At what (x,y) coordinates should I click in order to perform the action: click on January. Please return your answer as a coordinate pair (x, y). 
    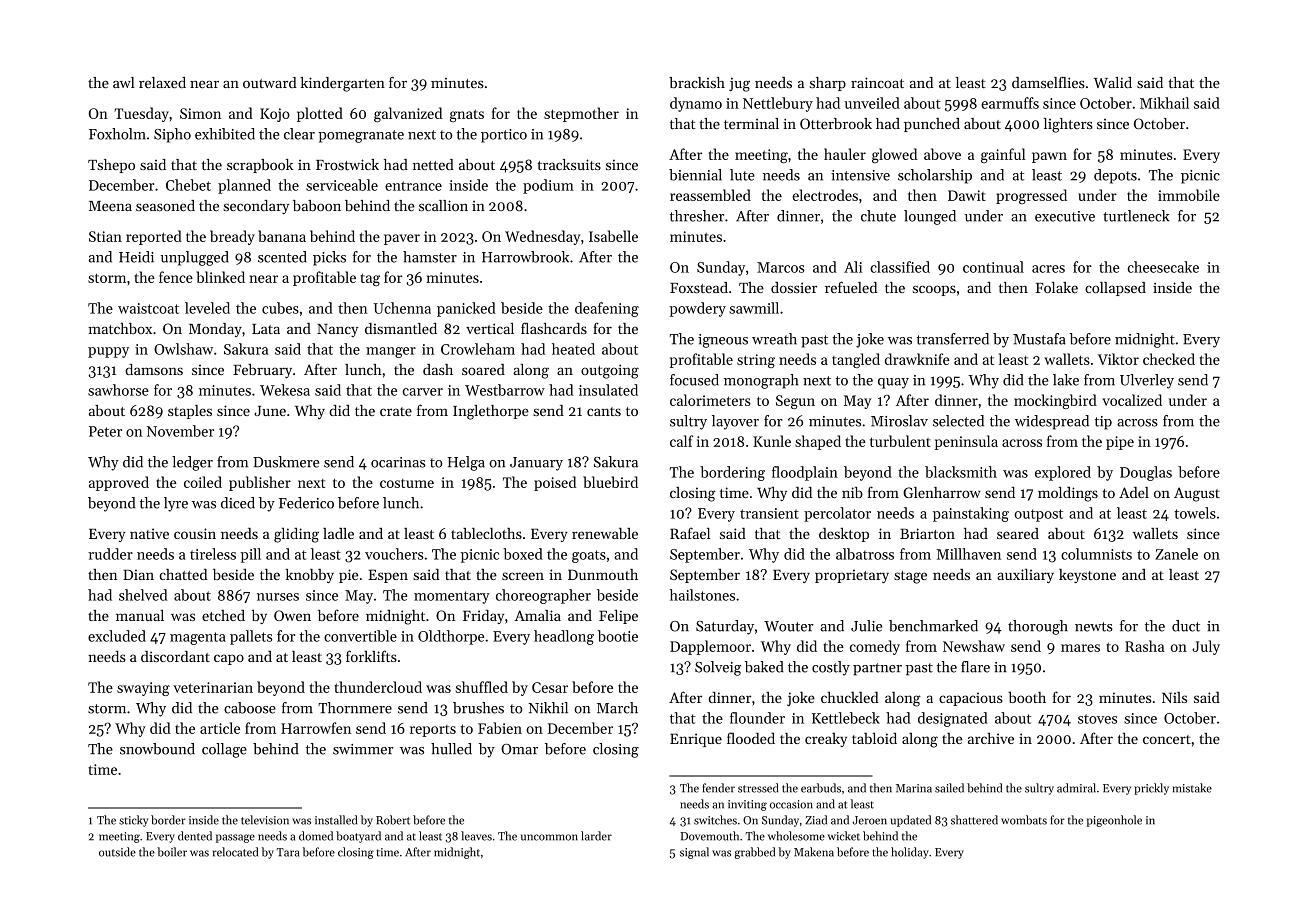
    Looking at the image, I should click on (536, 464).
